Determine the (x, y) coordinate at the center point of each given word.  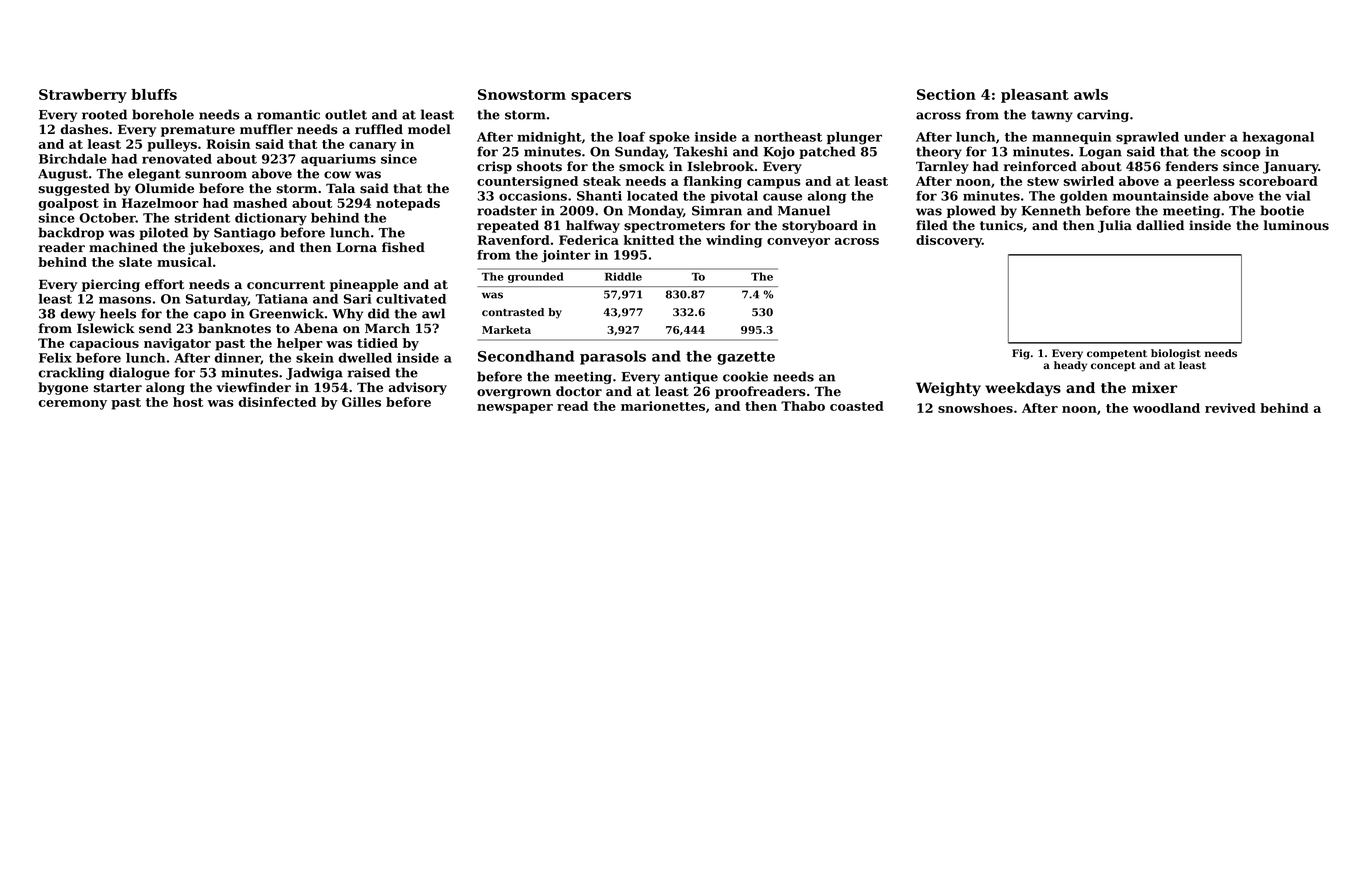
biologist (1176, 354)
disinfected (277, 402)
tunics (1001, 225)
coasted (857, 406)
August (63, 175)
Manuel (804, 210)
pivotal (734, 197)
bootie (1282, 210)
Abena (316, 328)
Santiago (245, 234)
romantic (288, 114)
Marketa (506, 330)
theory (939, 152)
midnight (549, 138)
